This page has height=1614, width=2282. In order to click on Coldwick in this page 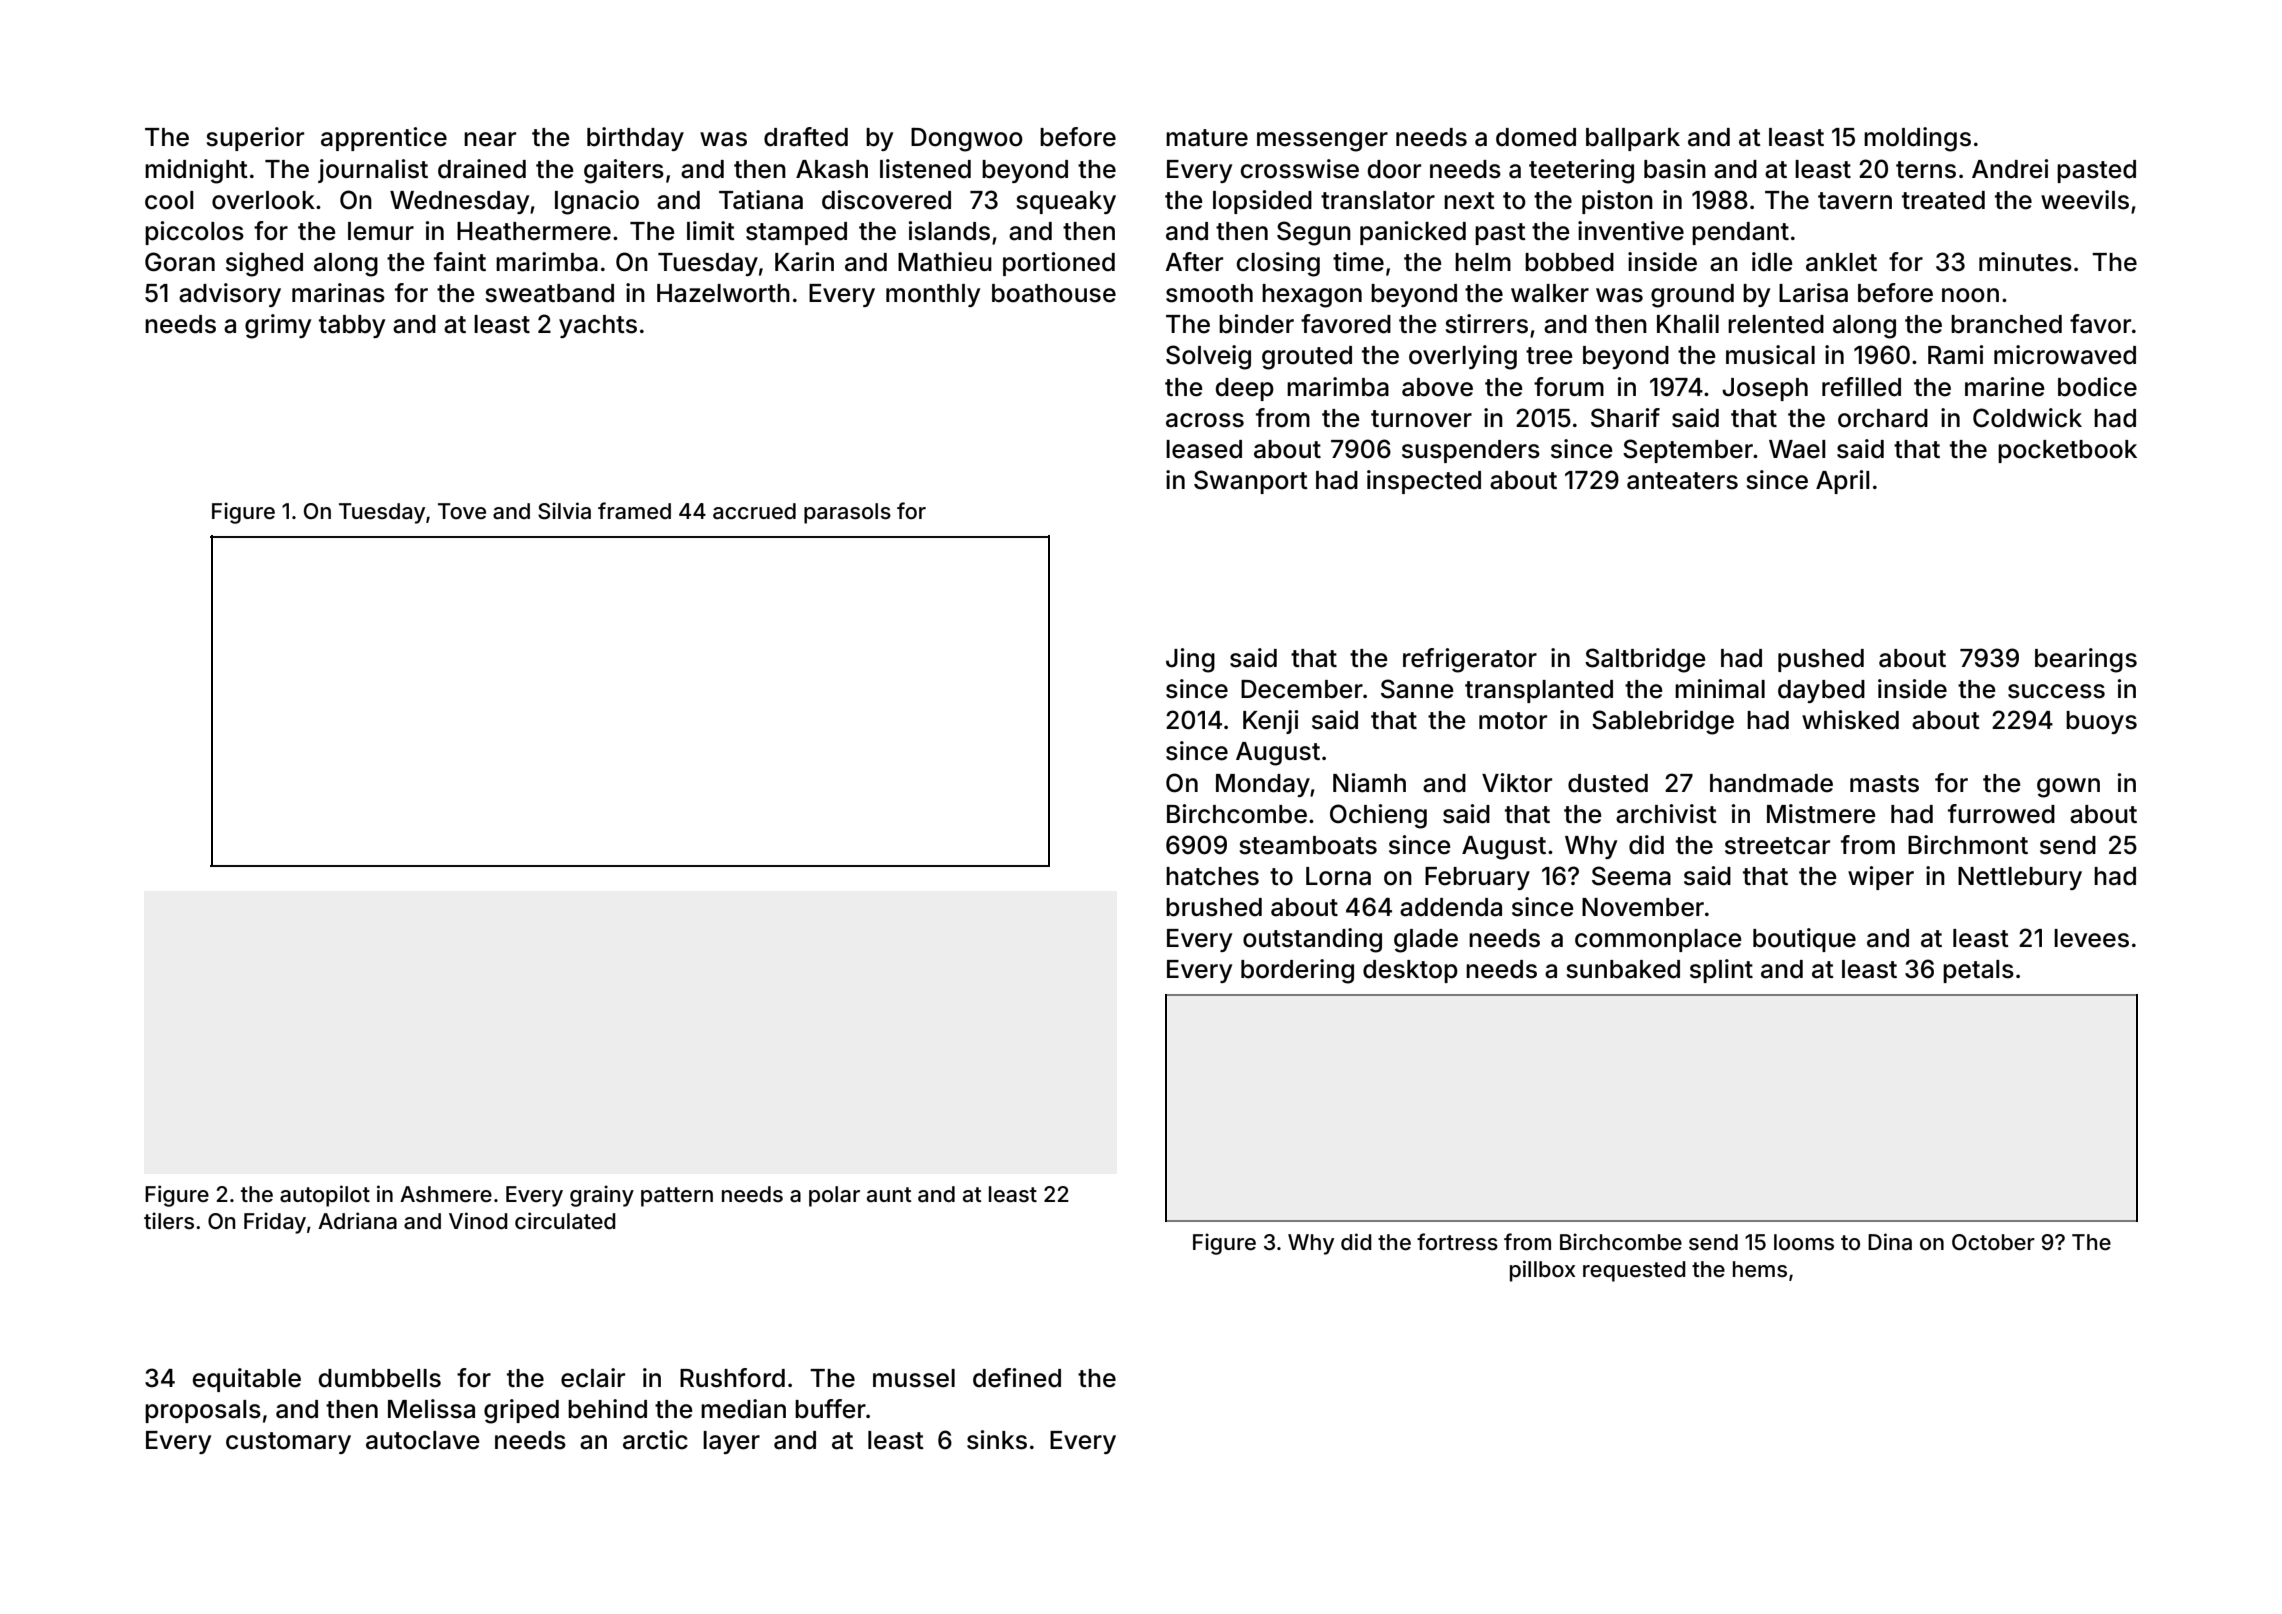, I will do `click(2027, 418)`.
